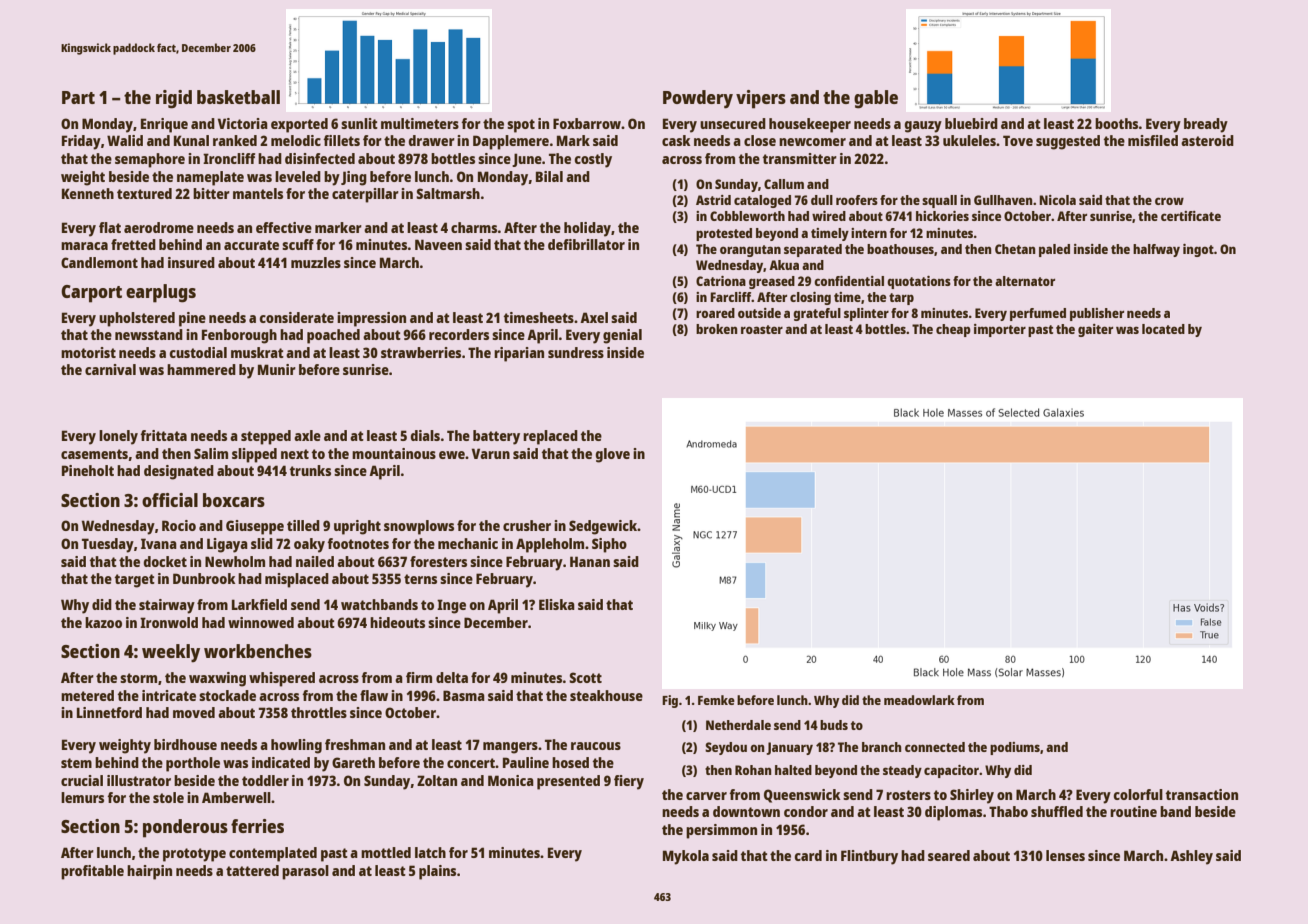 This screenshot has width=1308, height=924. Describe the element at coordinates (307, 435) in the screenshot. I see `axle` at that location.
